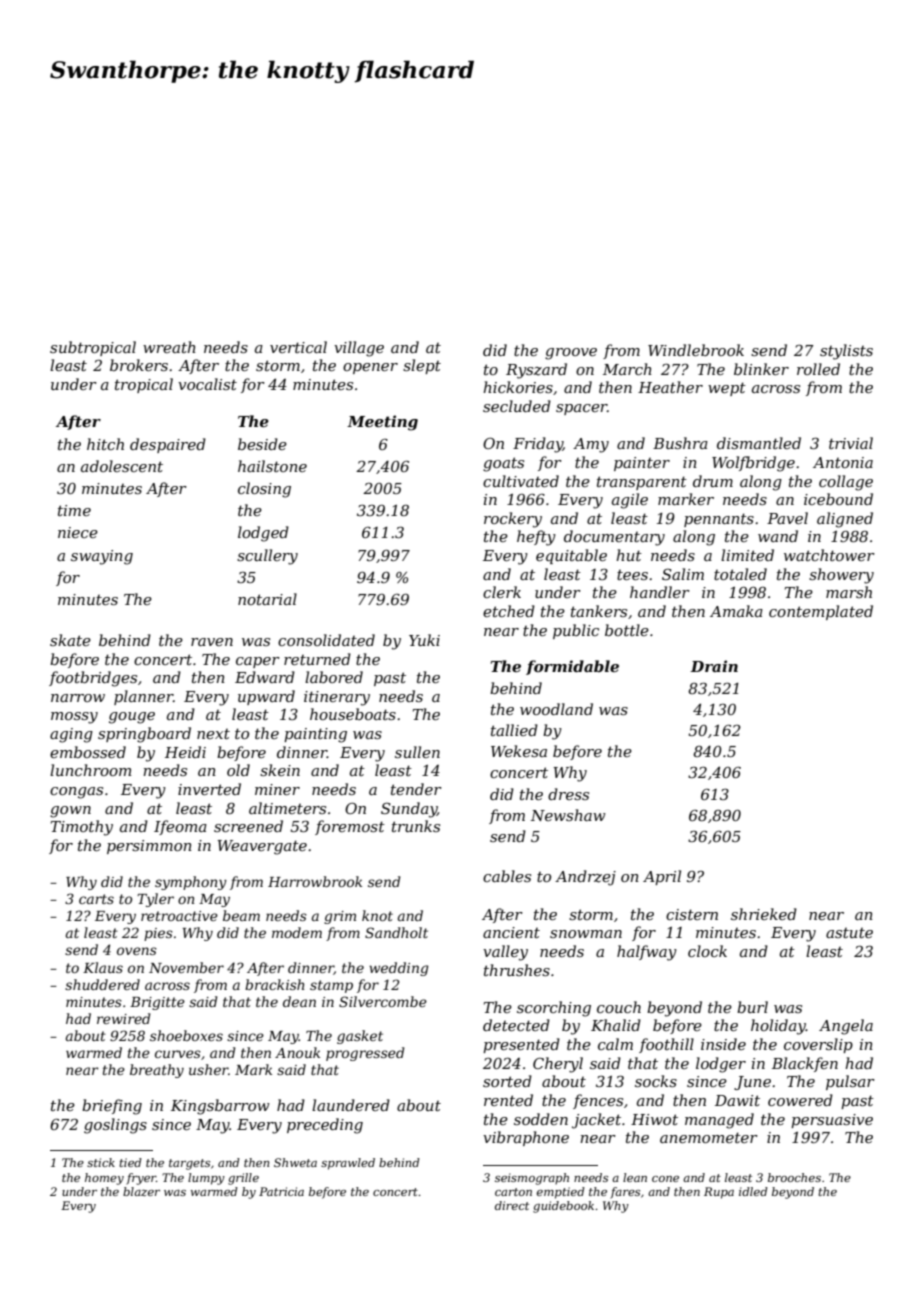 The image size is (924, 1308). I want to click on dress, so click(568, 794).
